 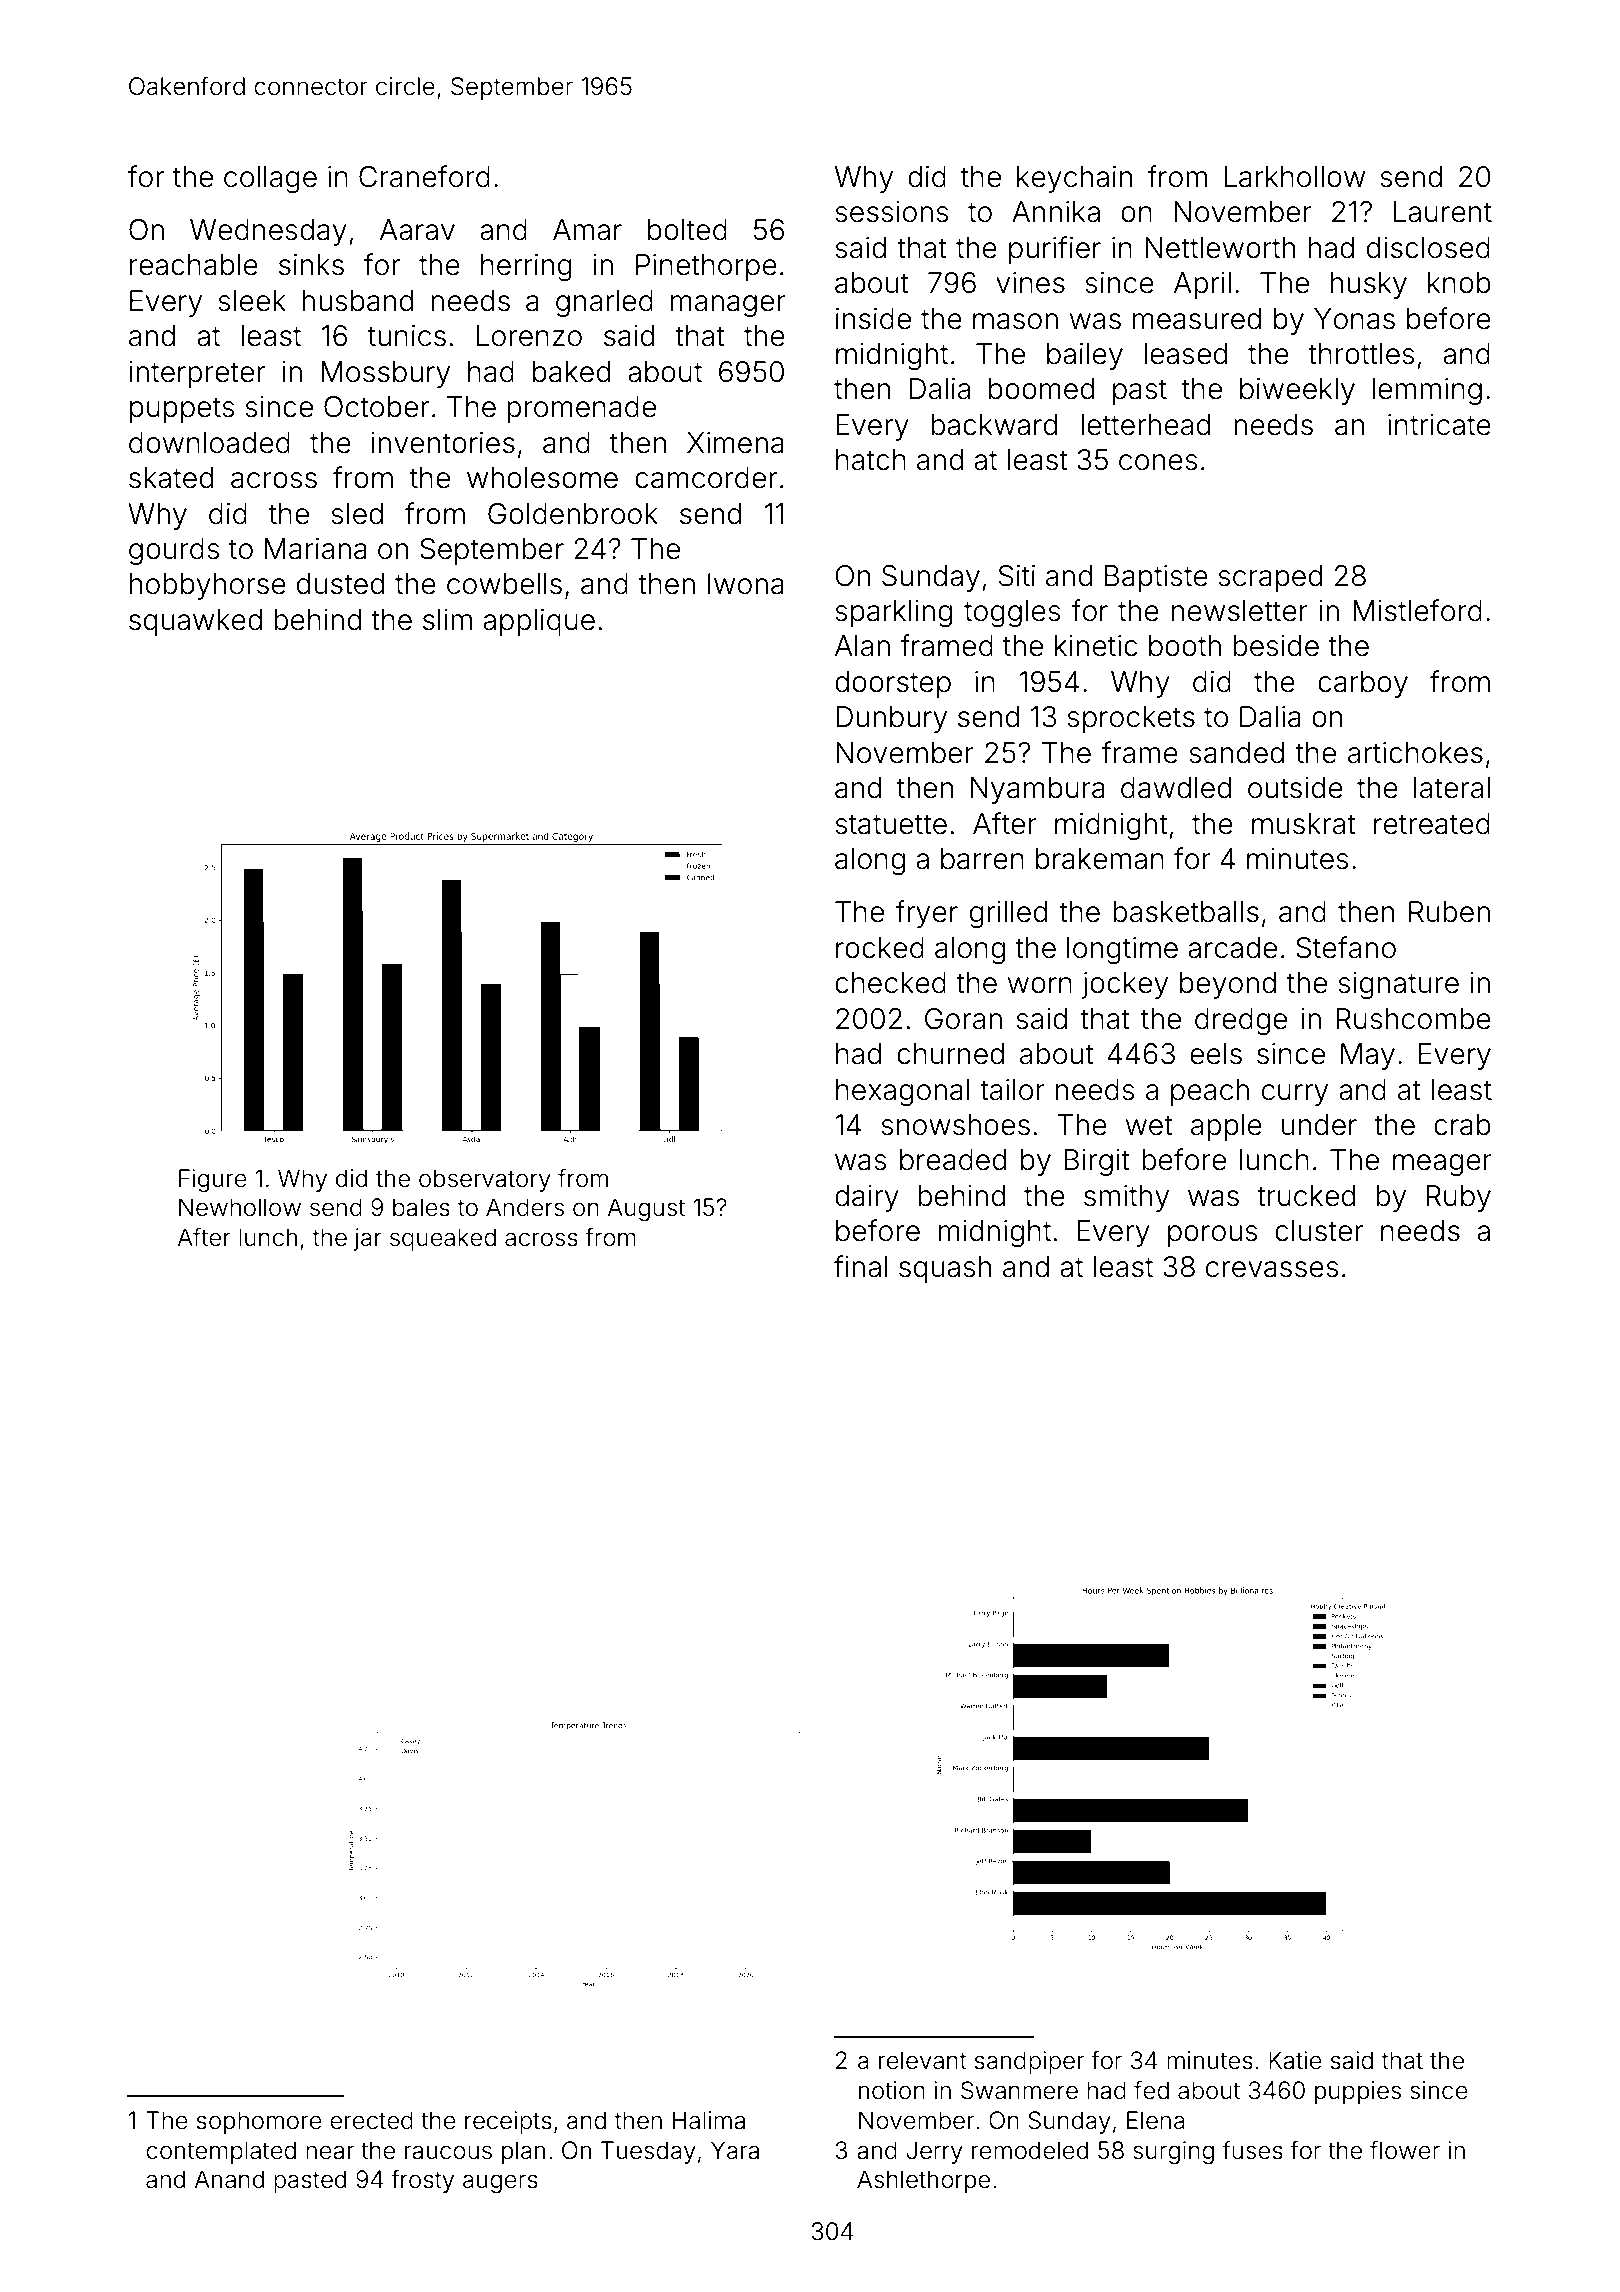 I want to click on under, so click(x=1319, y=1125).
